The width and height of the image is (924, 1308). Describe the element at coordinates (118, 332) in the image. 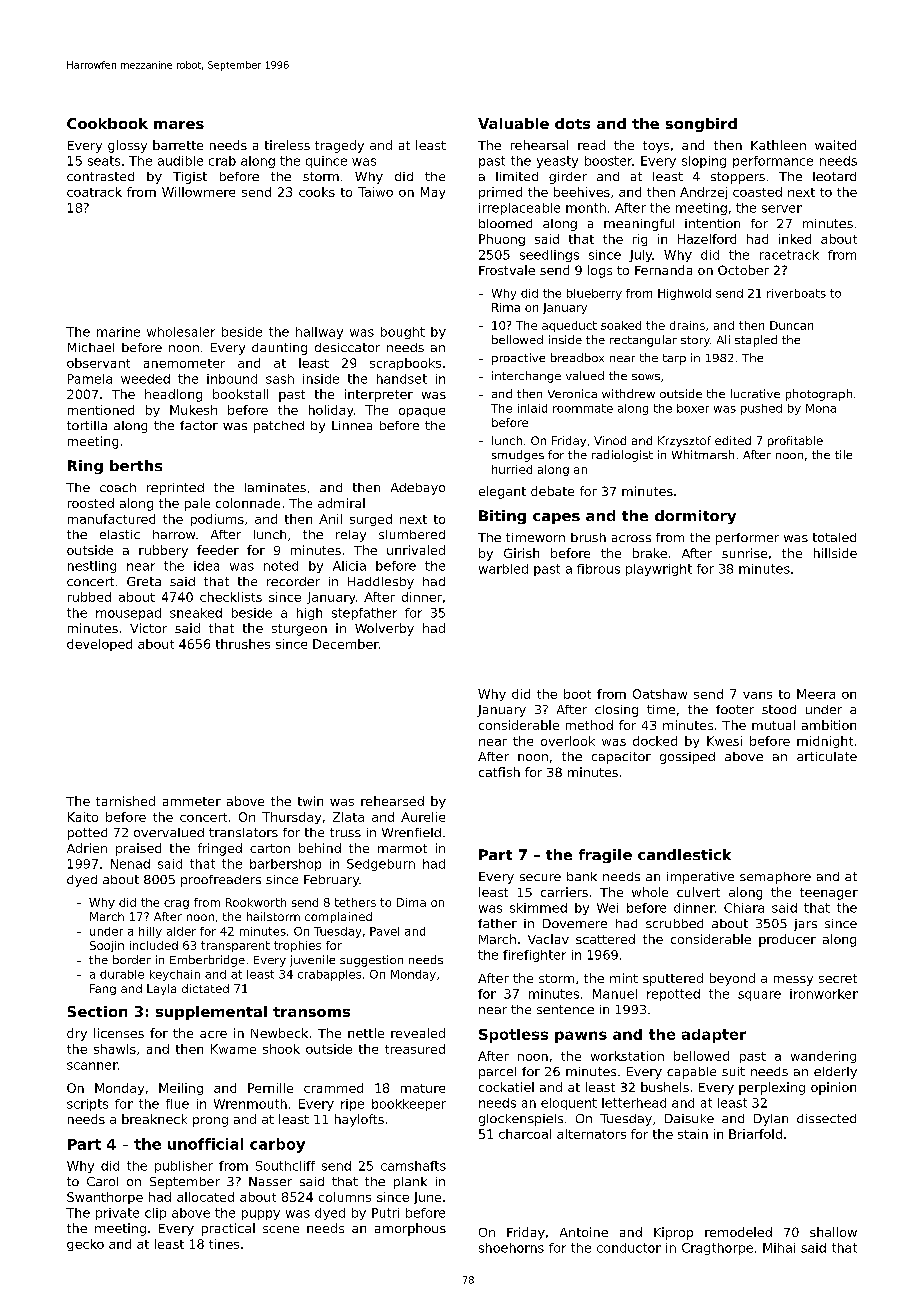

I see `marine` at that location.
